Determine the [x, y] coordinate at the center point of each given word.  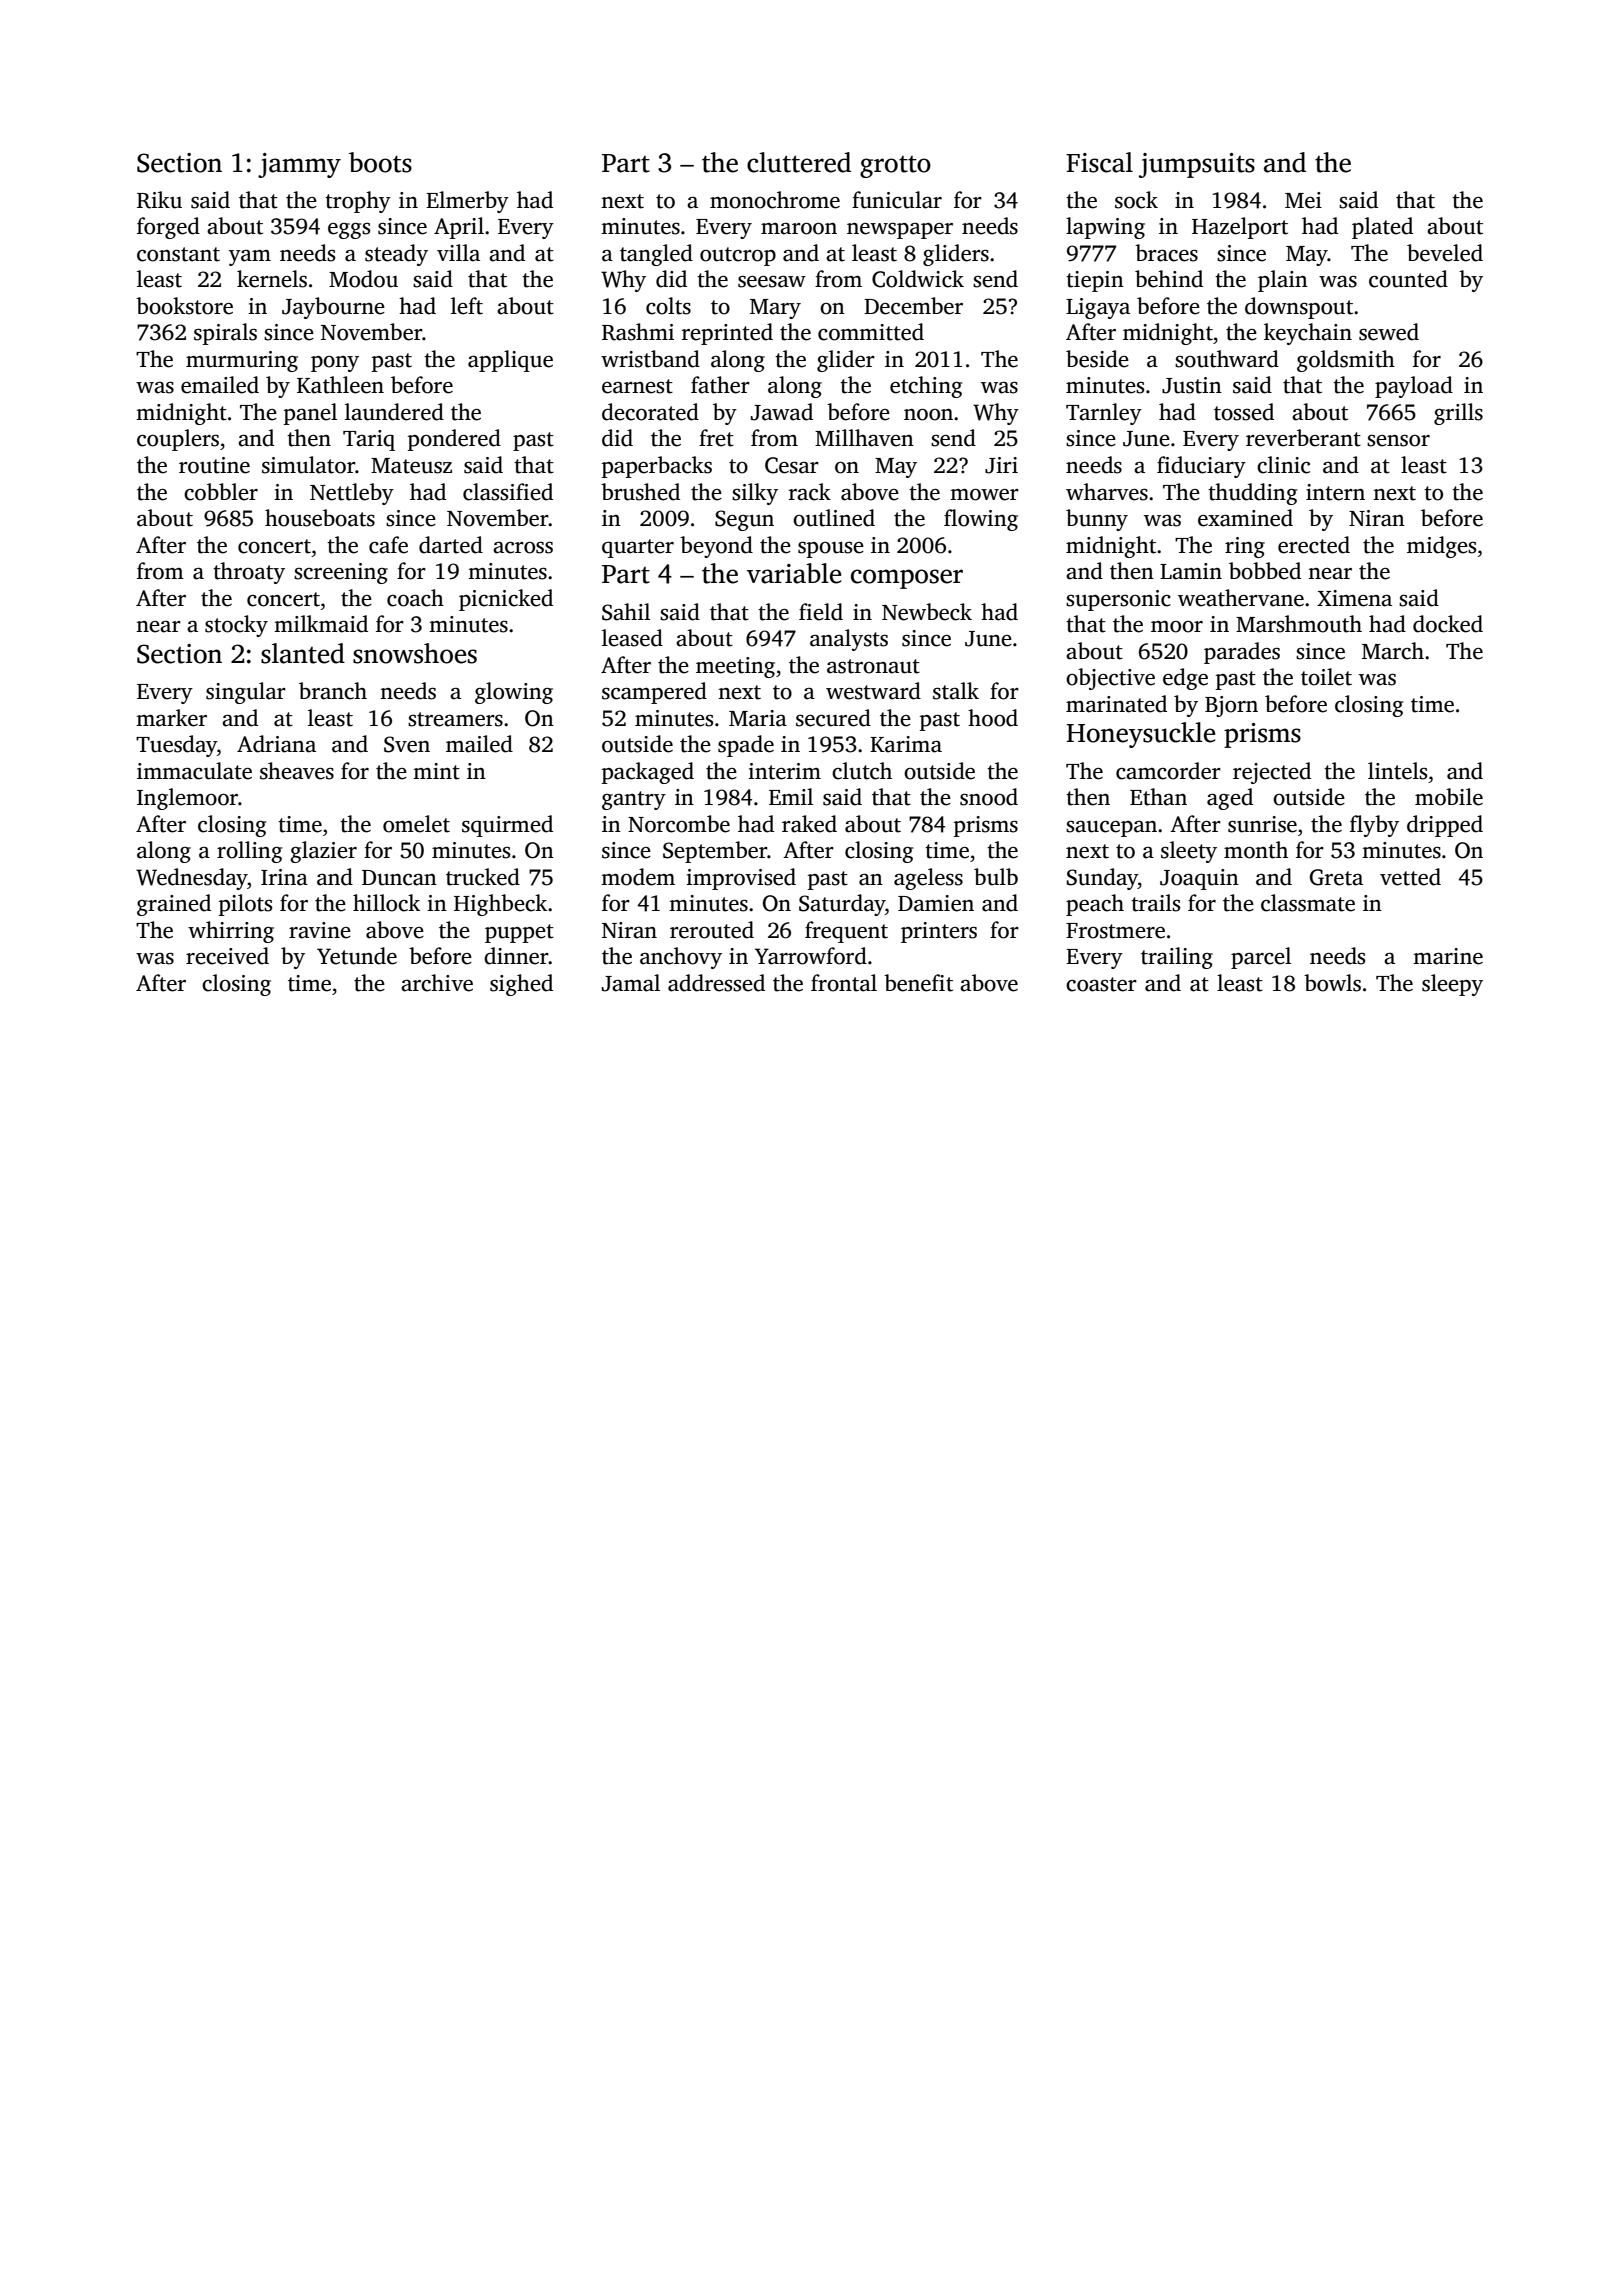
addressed [716, 983]
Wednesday [192, 879]
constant [178, 254]
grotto [895, 167]
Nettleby [352, 494]
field [821, 612]
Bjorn [1231, 706]
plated [1382, 228]
